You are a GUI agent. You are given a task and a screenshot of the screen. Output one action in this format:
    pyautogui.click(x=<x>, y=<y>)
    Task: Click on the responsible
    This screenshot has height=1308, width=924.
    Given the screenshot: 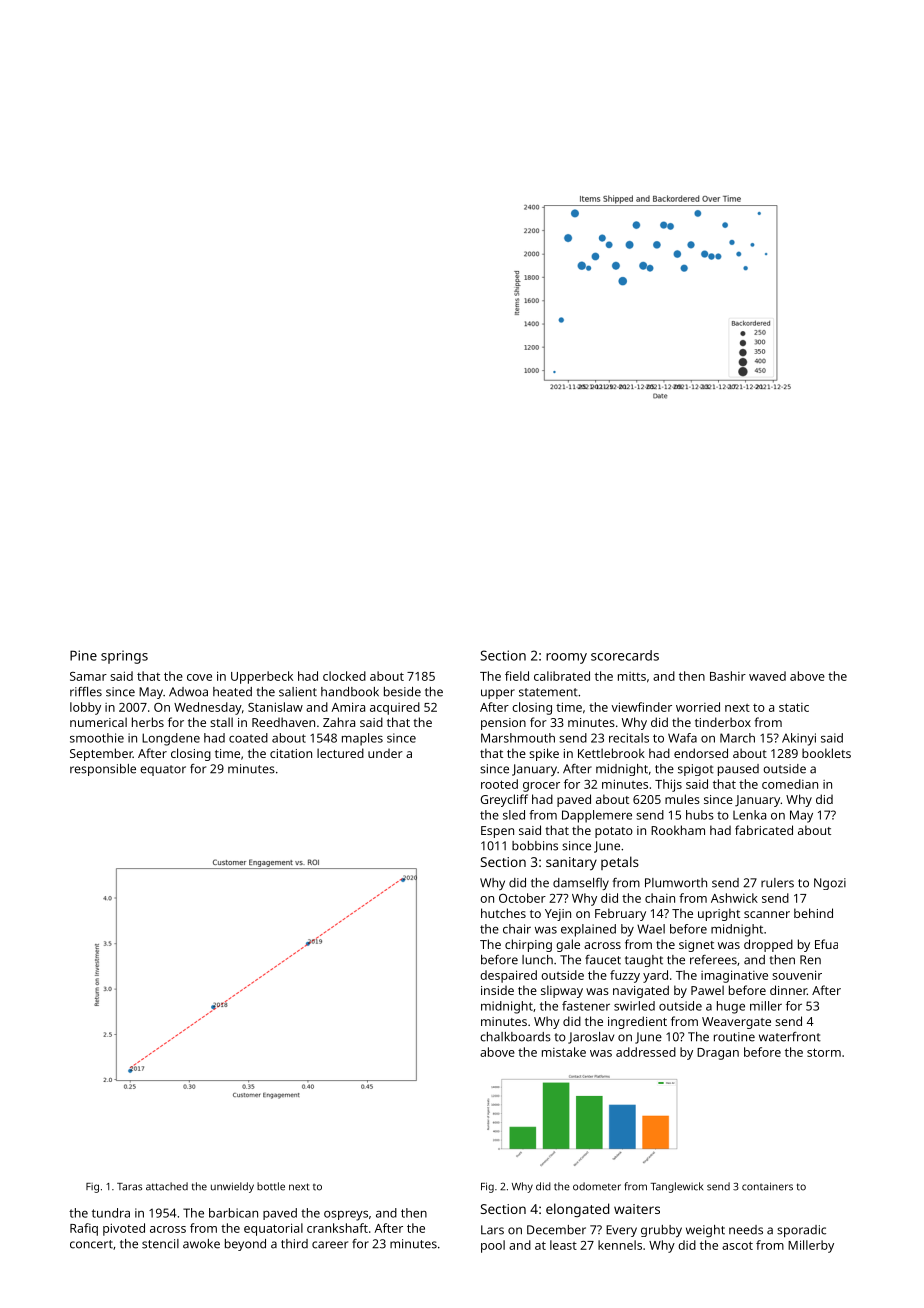 What is the action you would take?
    pyautogui.click(x=103, y=770)
